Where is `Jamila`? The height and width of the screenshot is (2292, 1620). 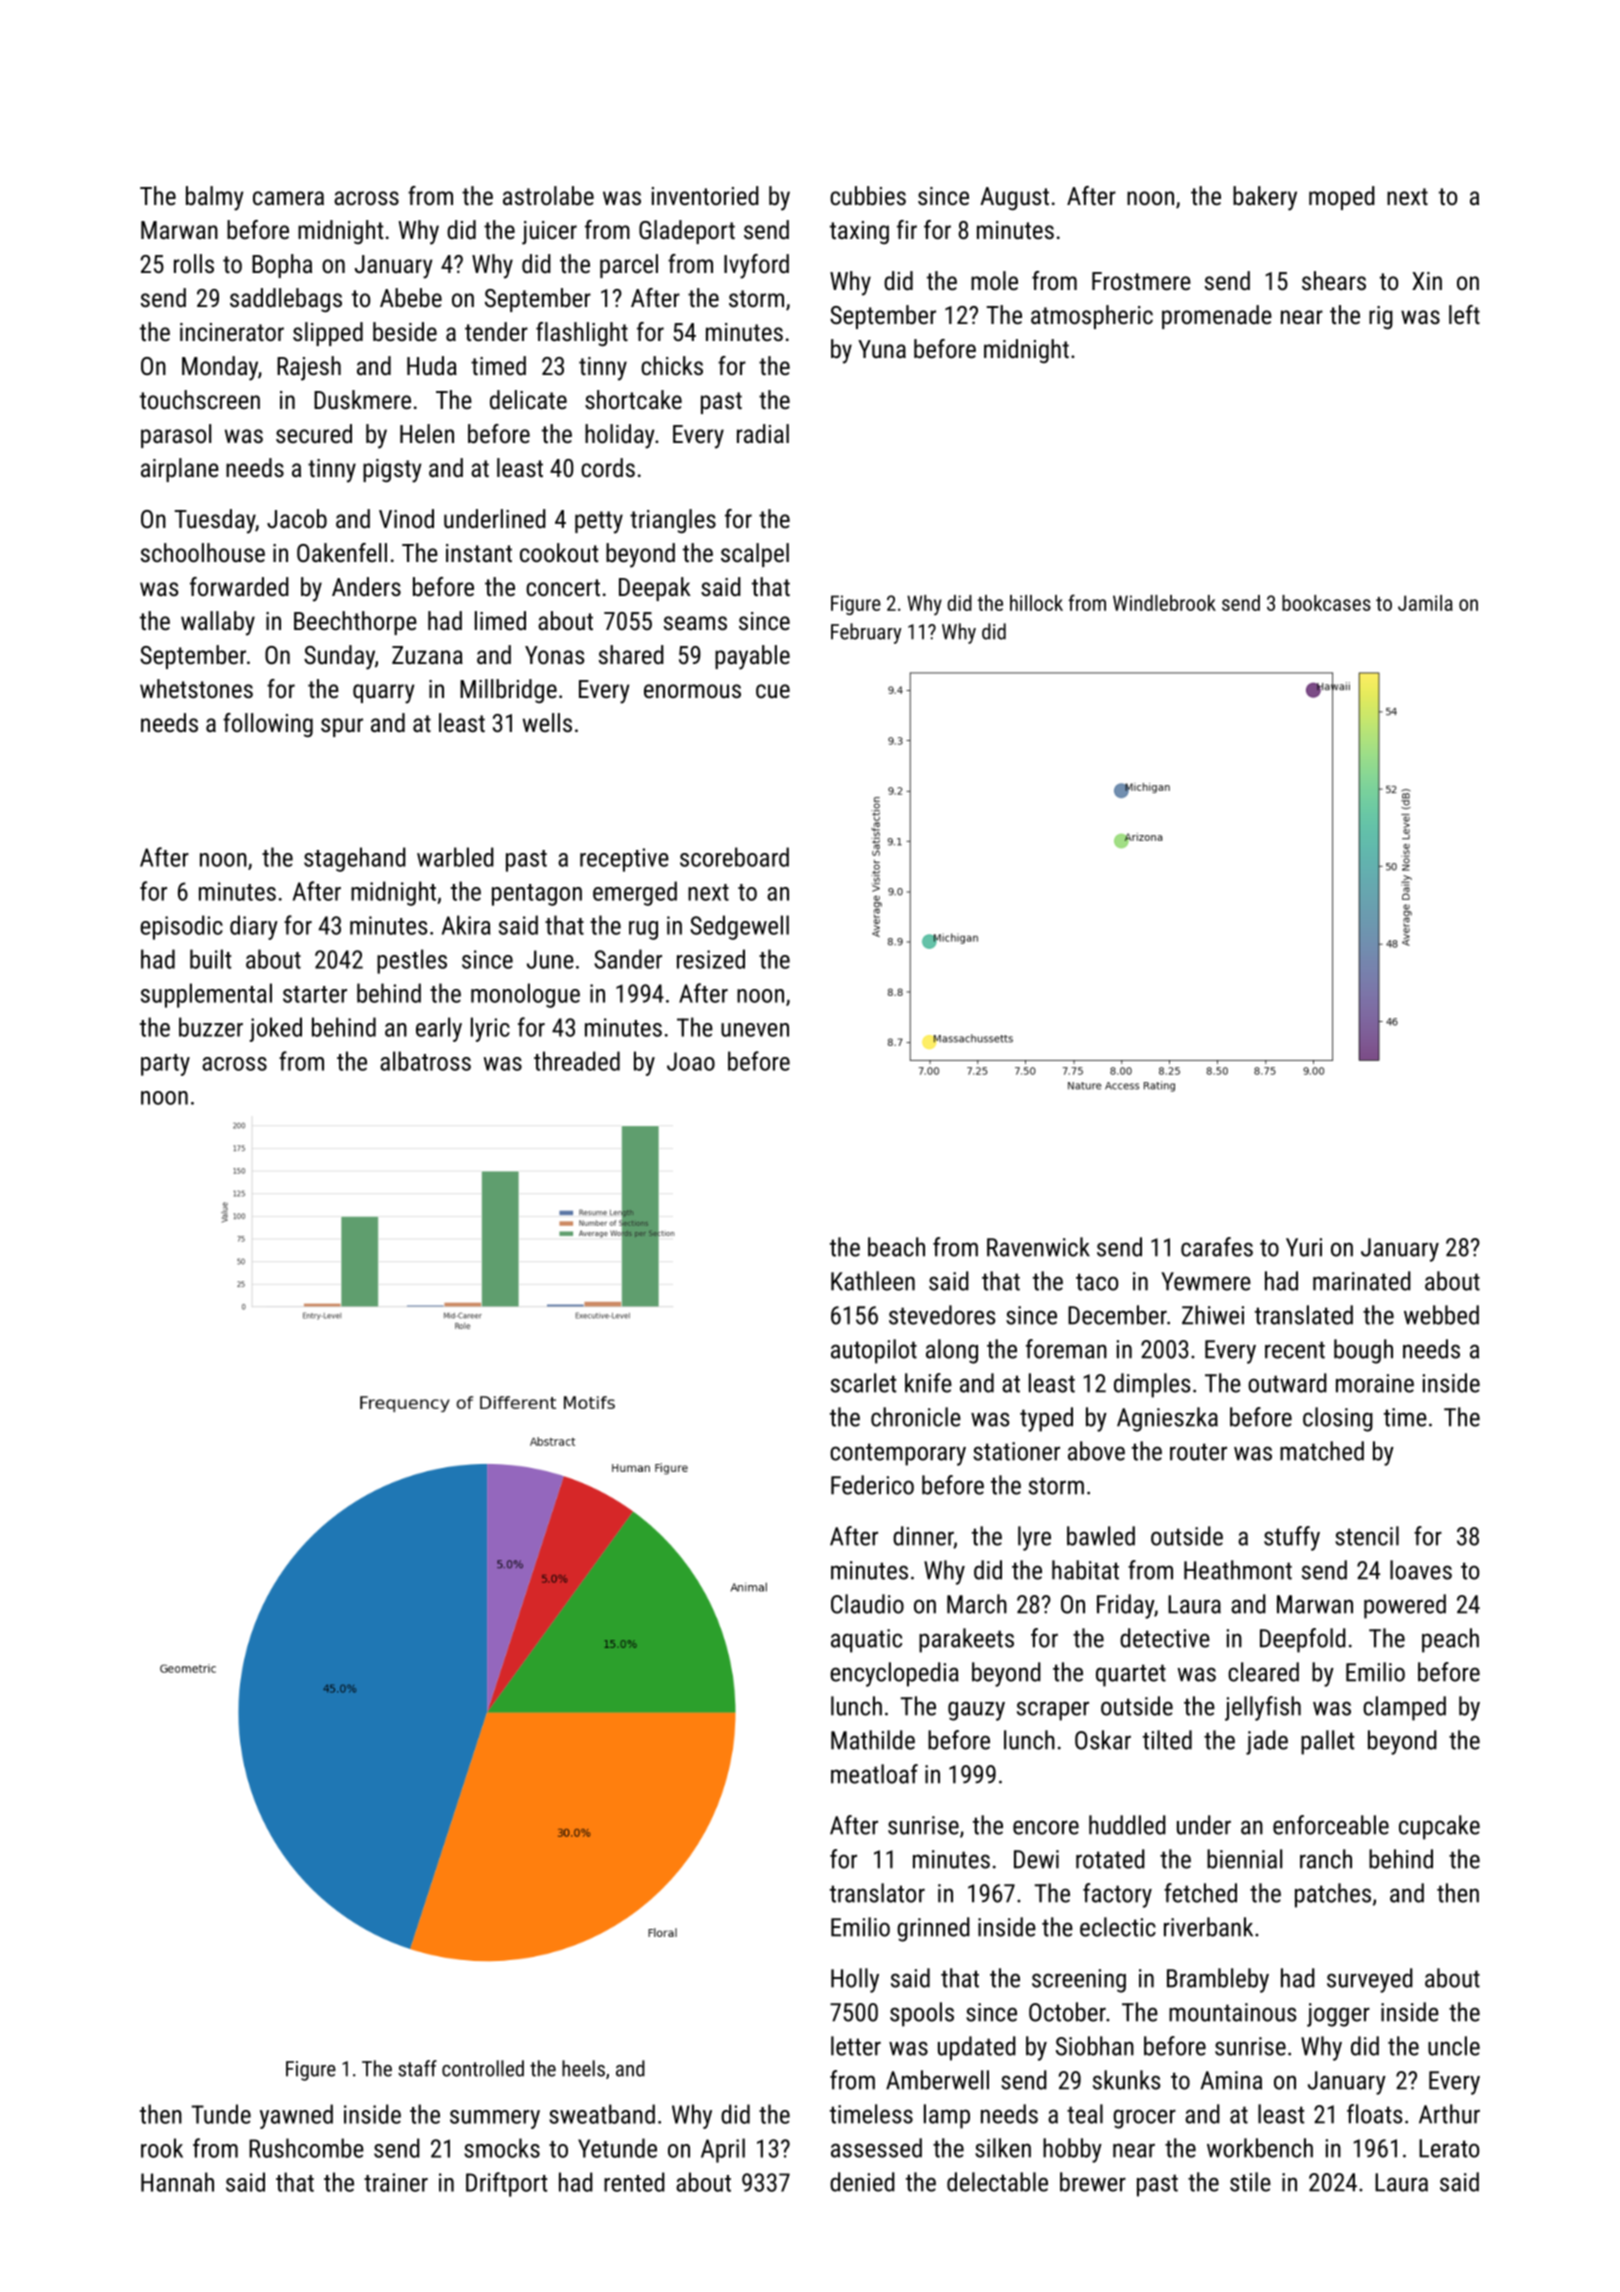
Jamila is located at coordinates (1425, 603).
